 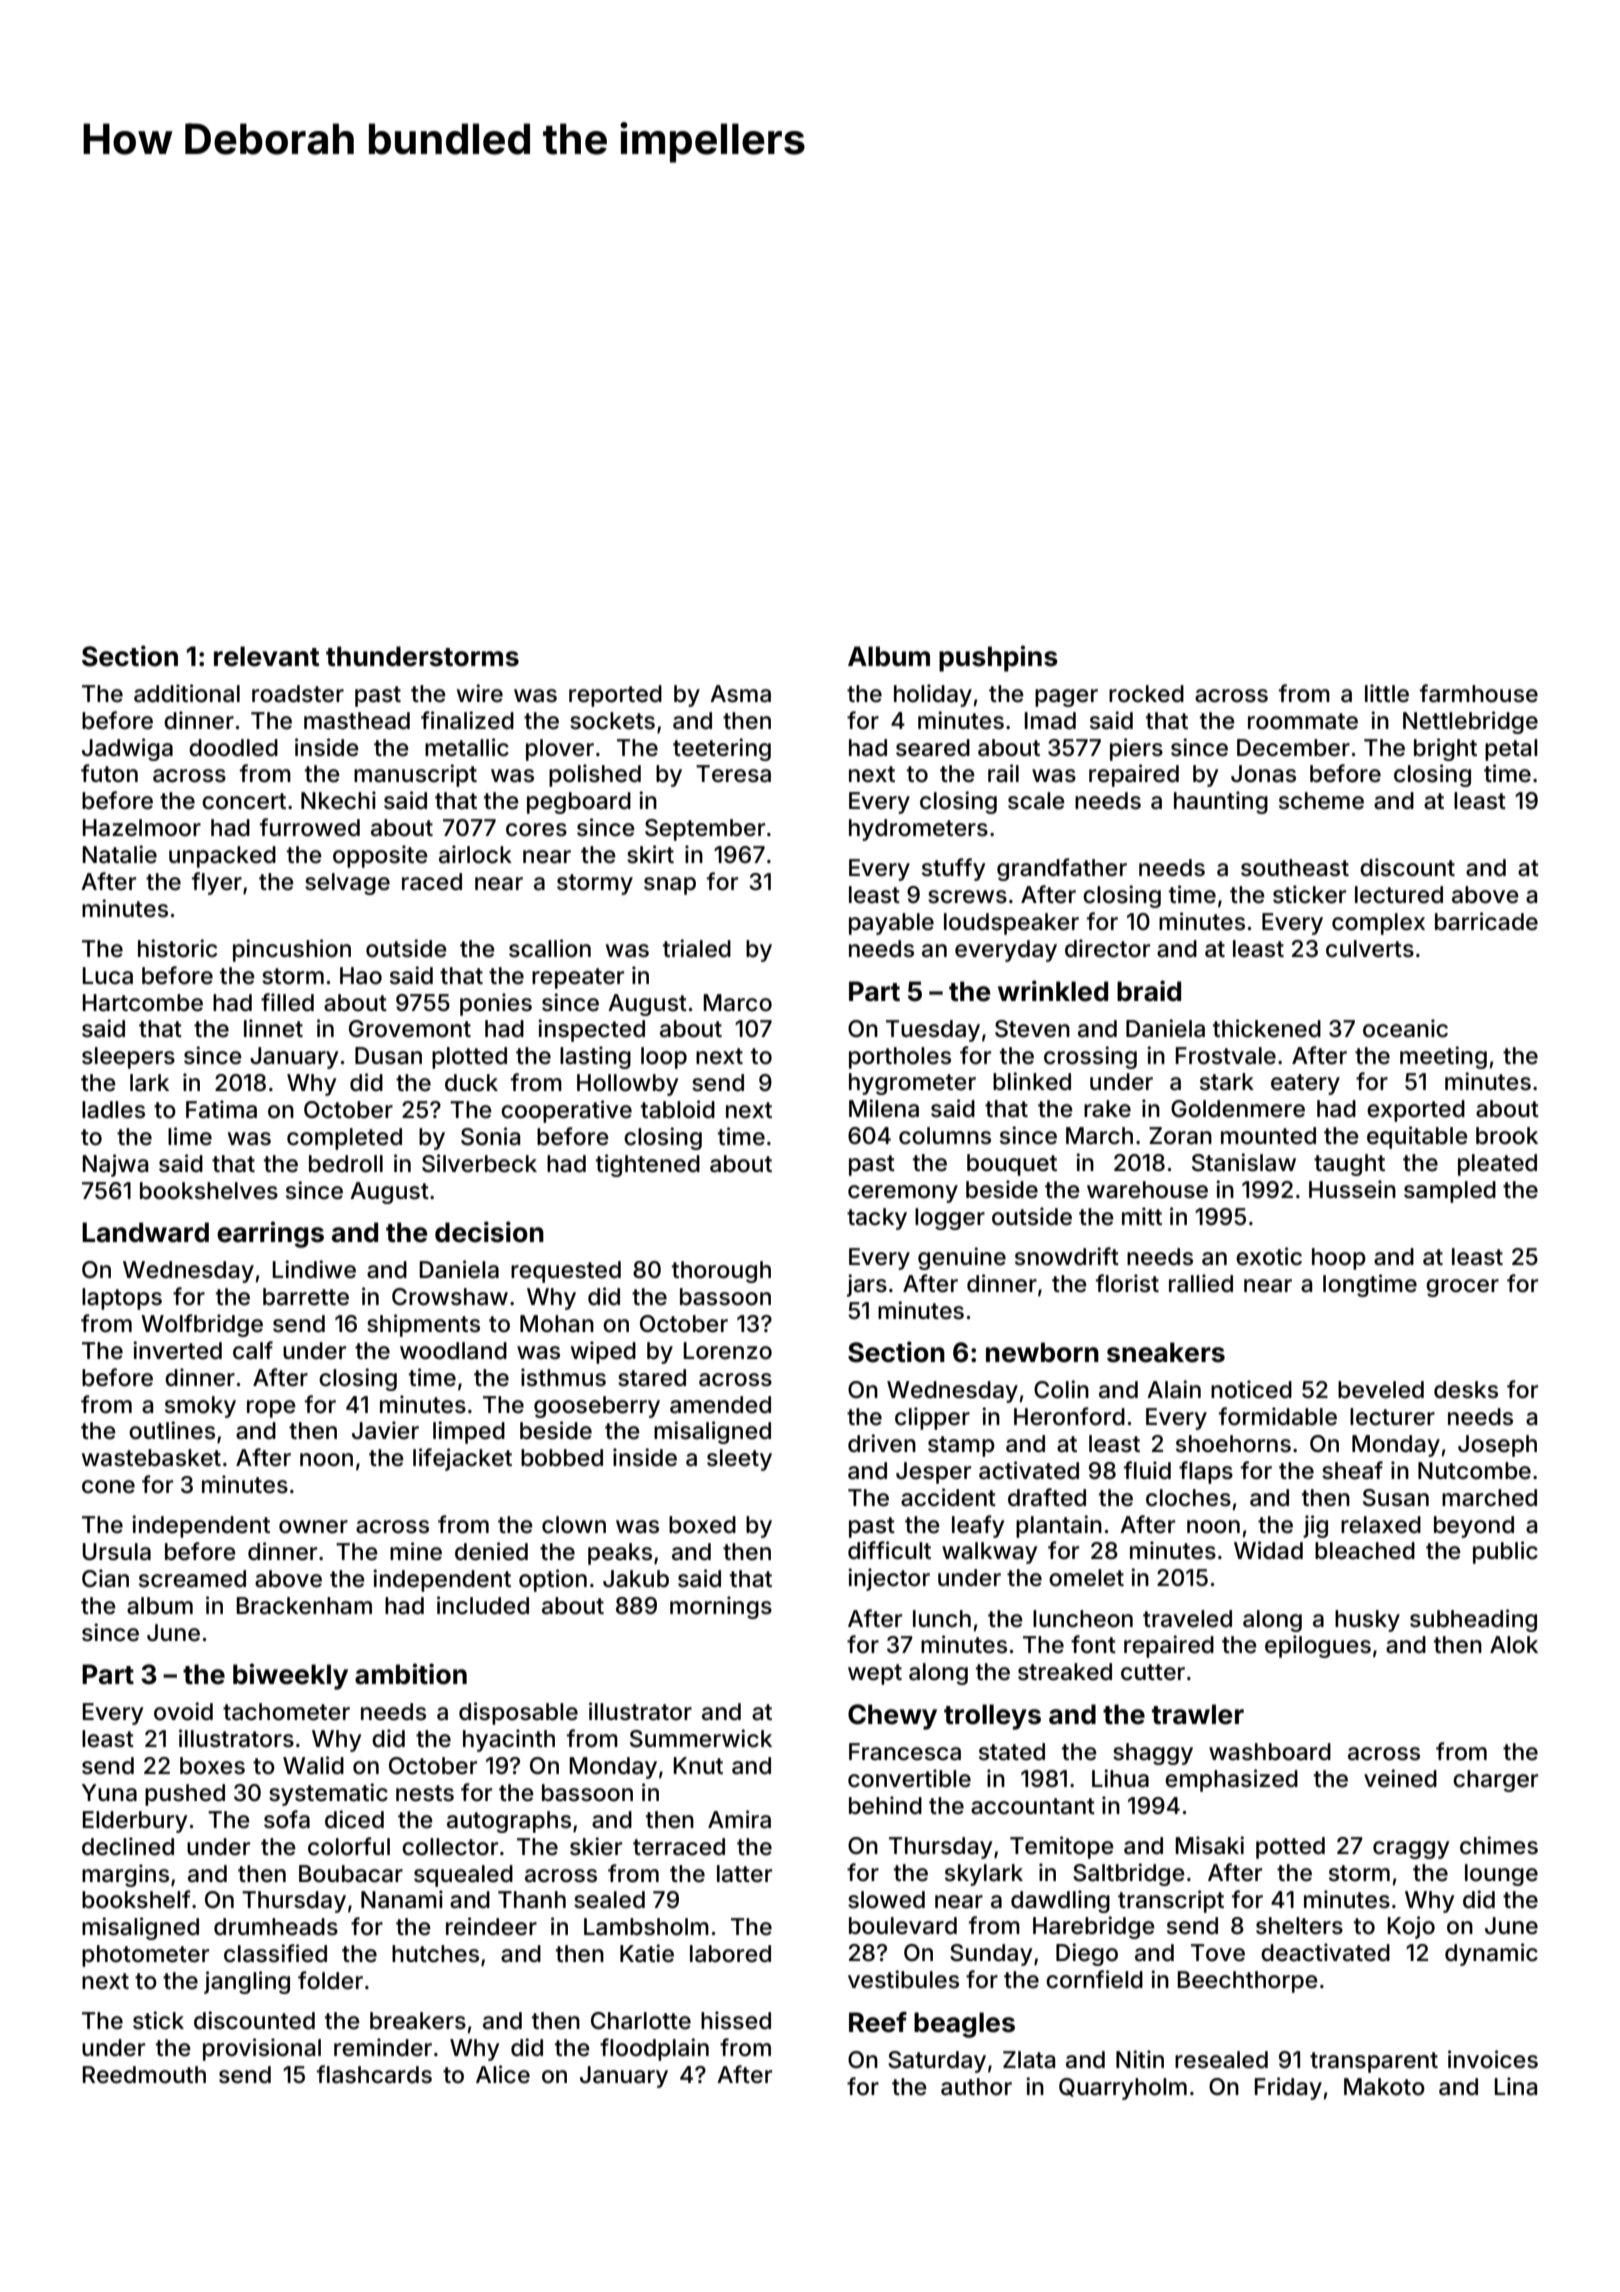 What do you see at coordinates (1146, 694) in the screenshot?
I see `rocked` at bounding box center [1146, 694].
